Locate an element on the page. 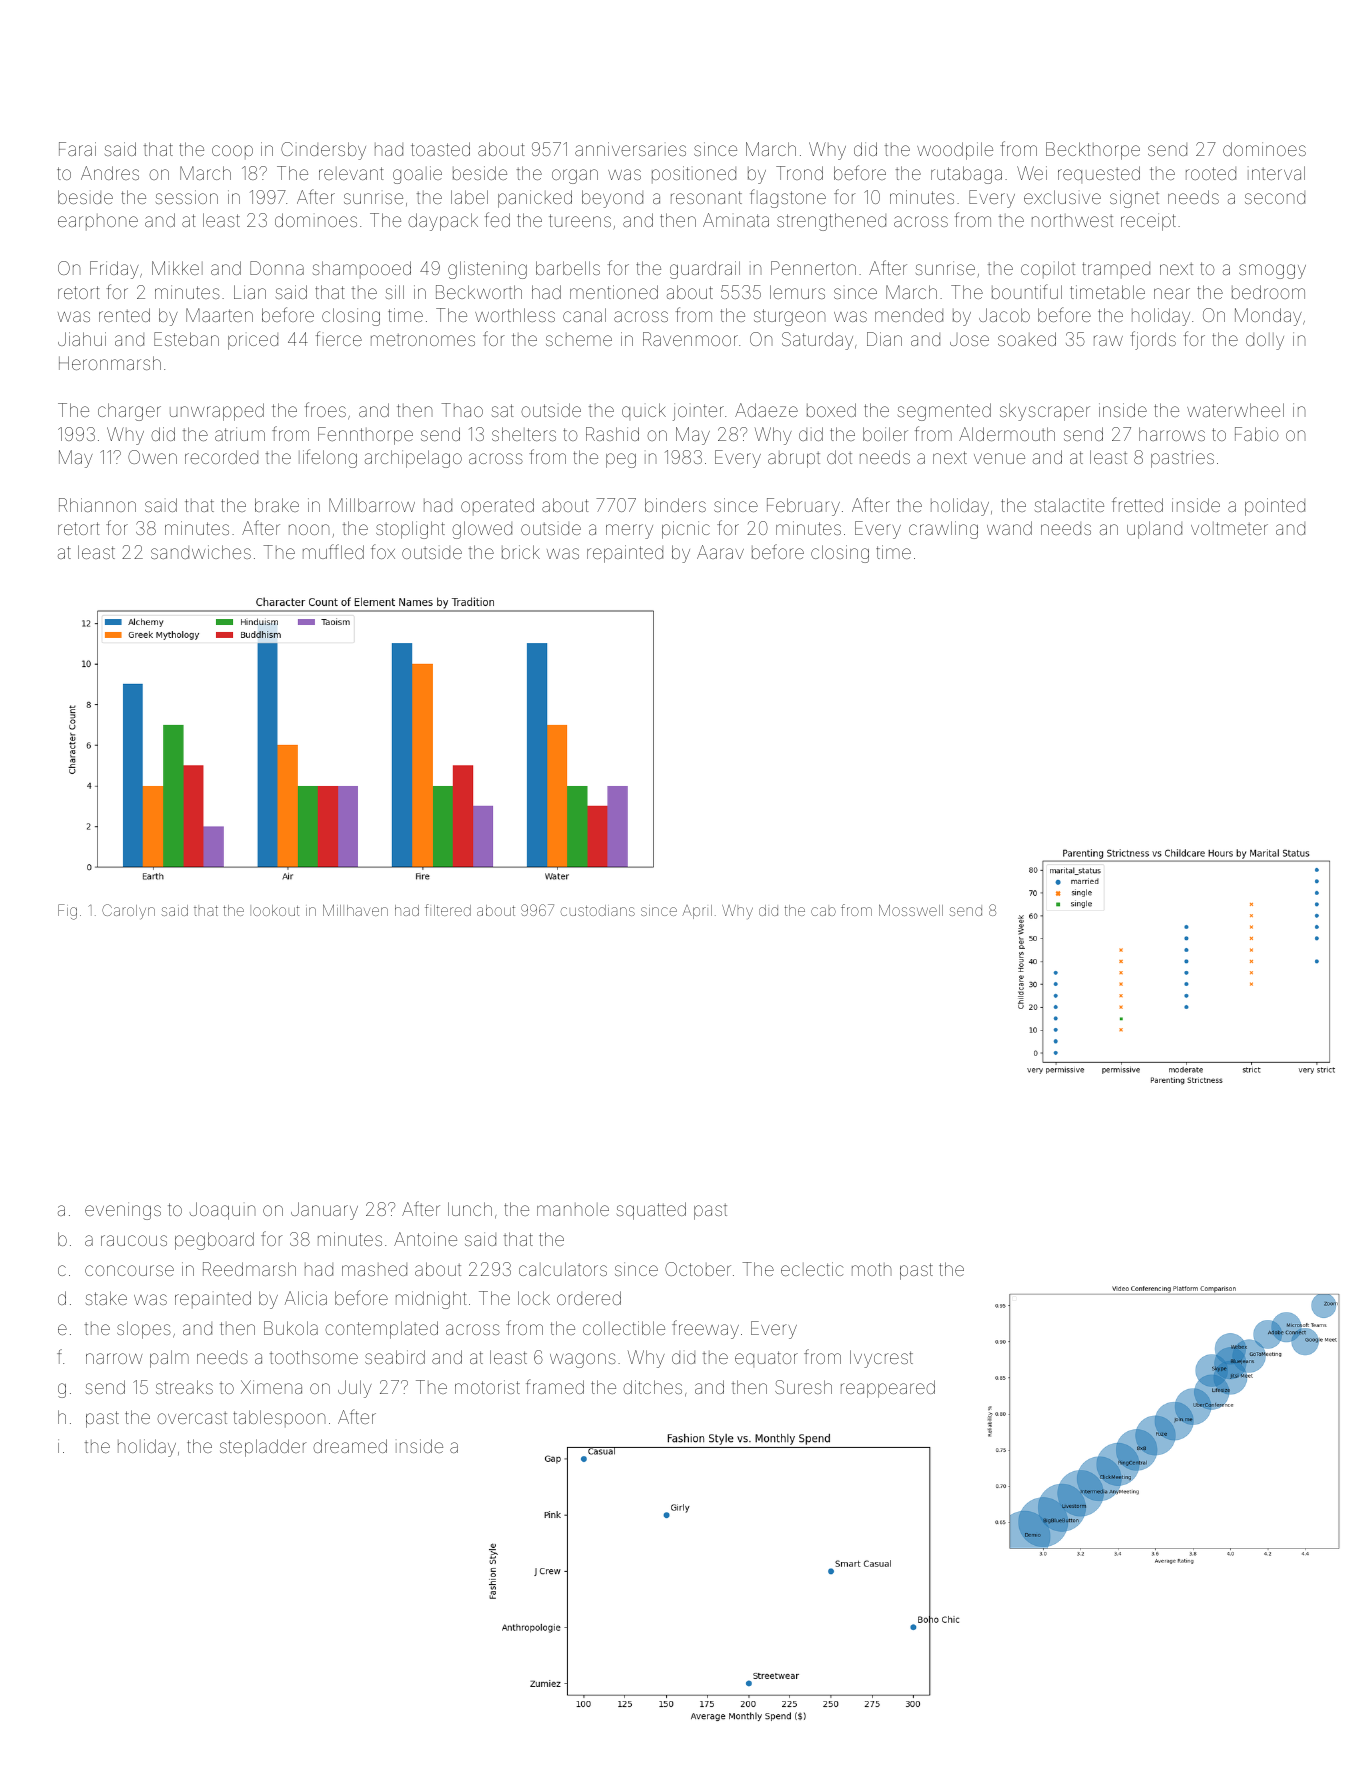 This page has height=1765, width=1364. muffled is located at coordinates (333, 551).
